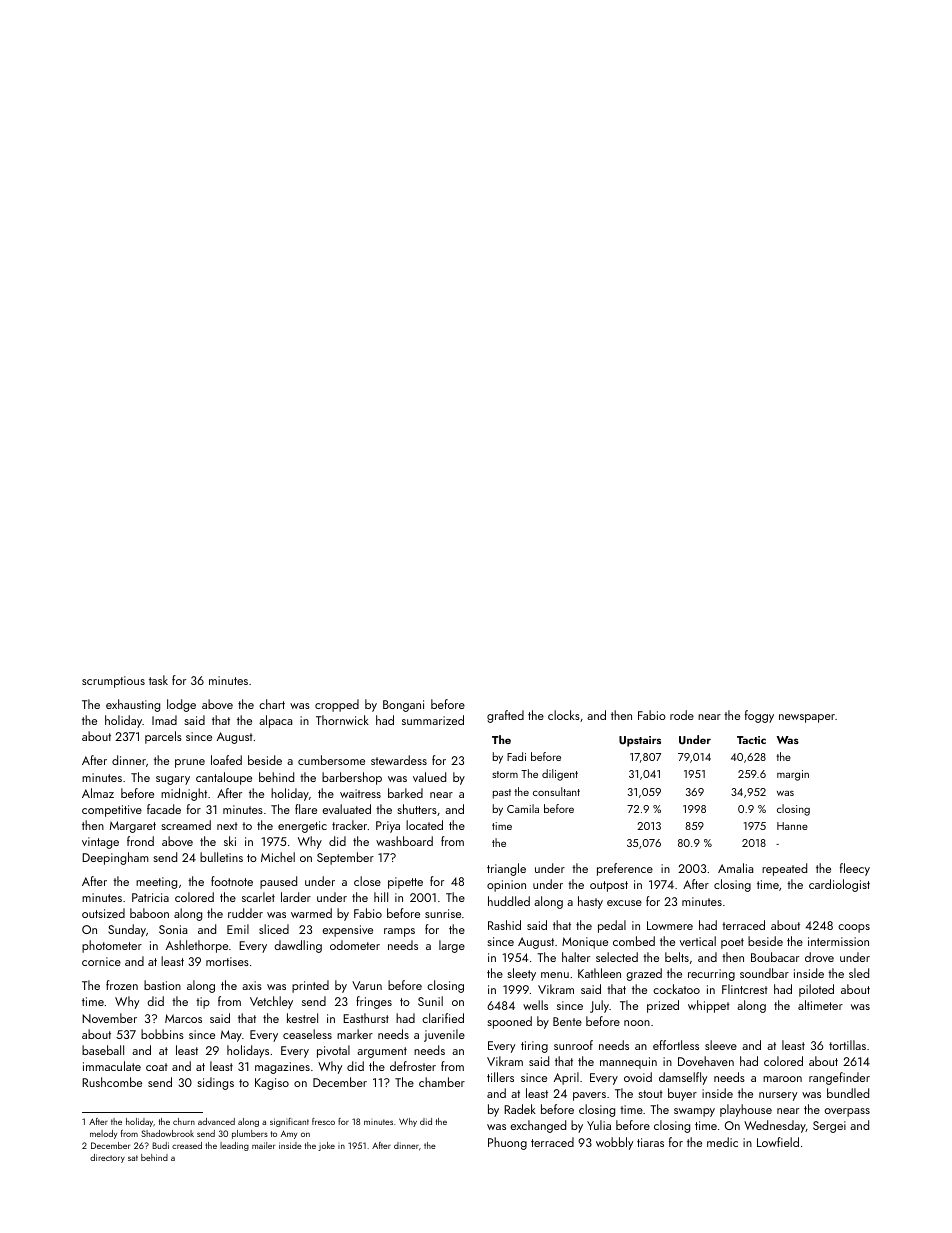  I want to click on Kathleen, so click(599, 973).
